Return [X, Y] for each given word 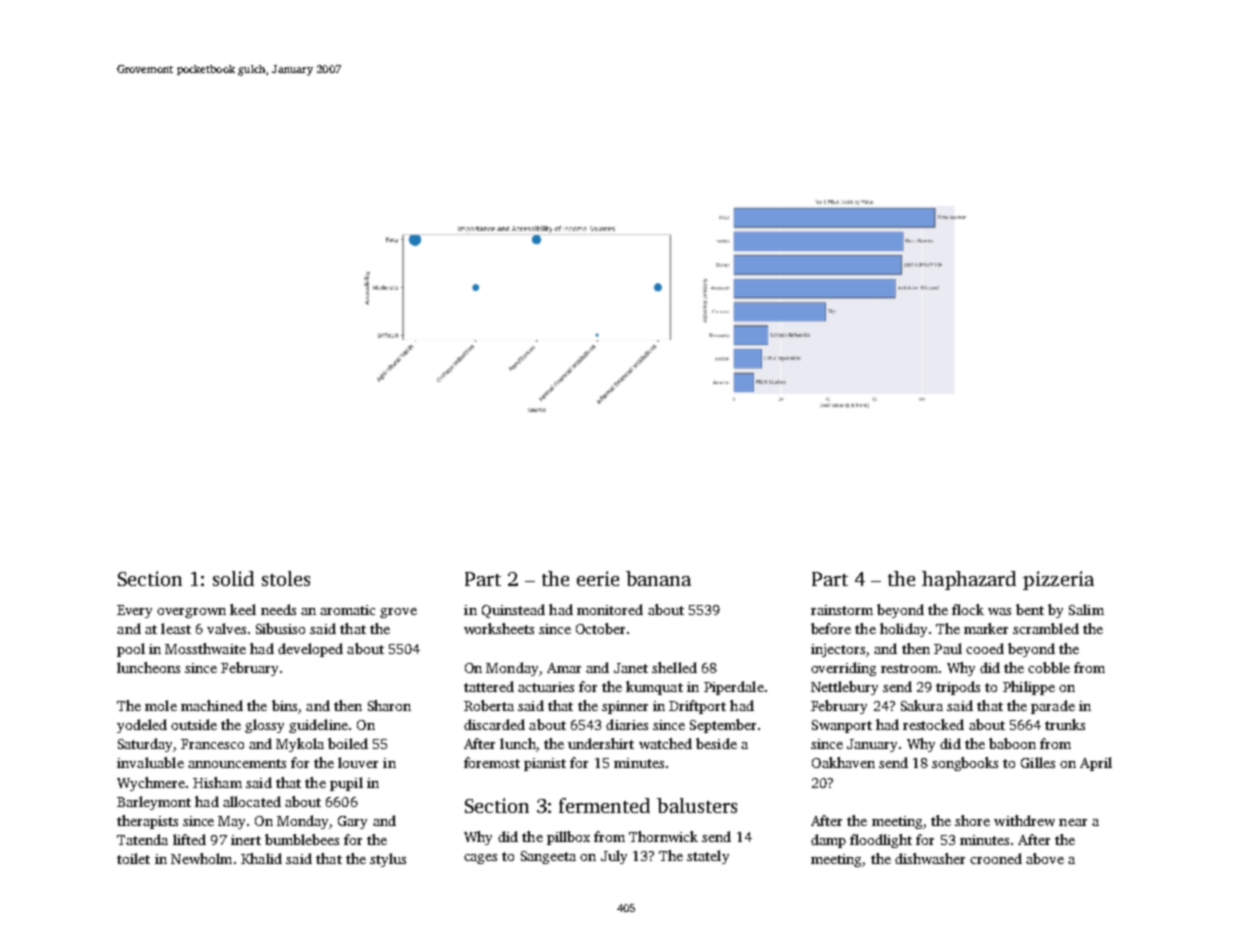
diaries [627, 724]
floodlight [881, 841]
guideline [318, 726]
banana [658, 578]
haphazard [969, 580]
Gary [352, 822]
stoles [286, 578]
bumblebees [302, 839]
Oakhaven [843, 762]
